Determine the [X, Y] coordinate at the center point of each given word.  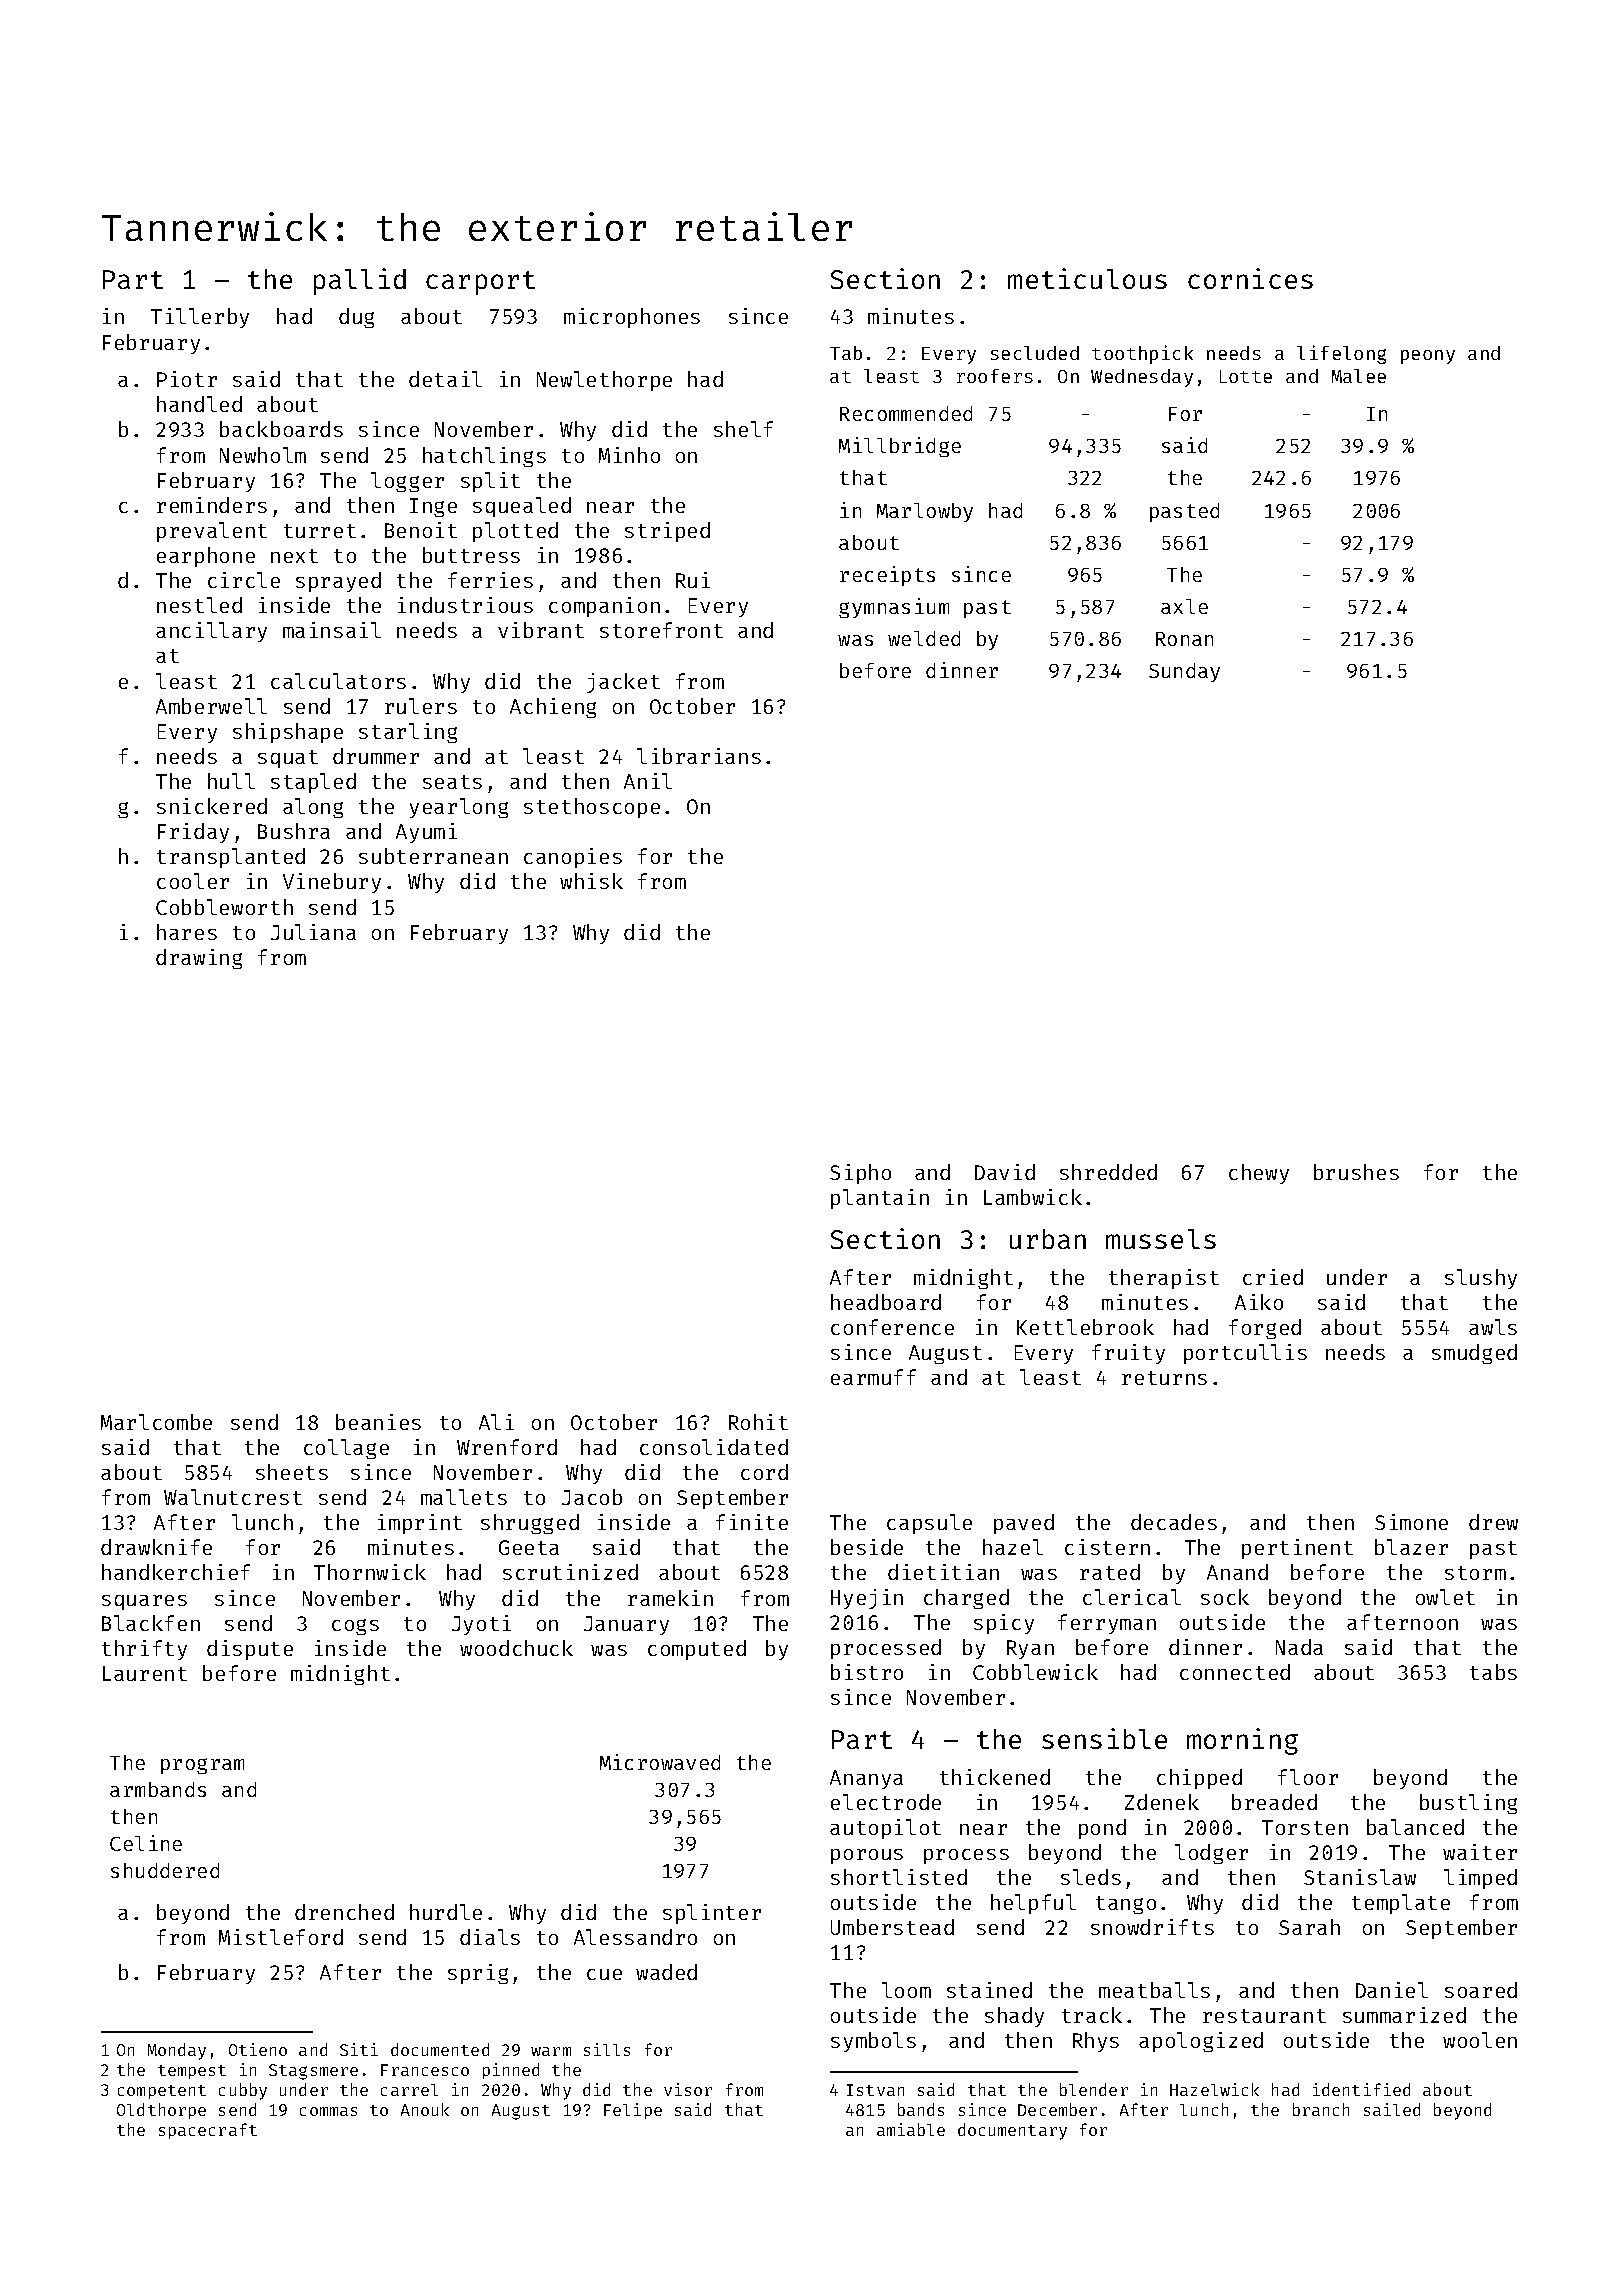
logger [407, 482]
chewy [1259, 1174]
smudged [1474, 1354]
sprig [478, 1974]
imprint [420, 1524]
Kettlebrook [1085, 1327]
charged [966, 1599]
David [1005, 1172]
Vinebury [332, 883]
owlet [1445, 1597]
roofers [995, 376]
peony [1428, 357]
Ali [496, 1422]
